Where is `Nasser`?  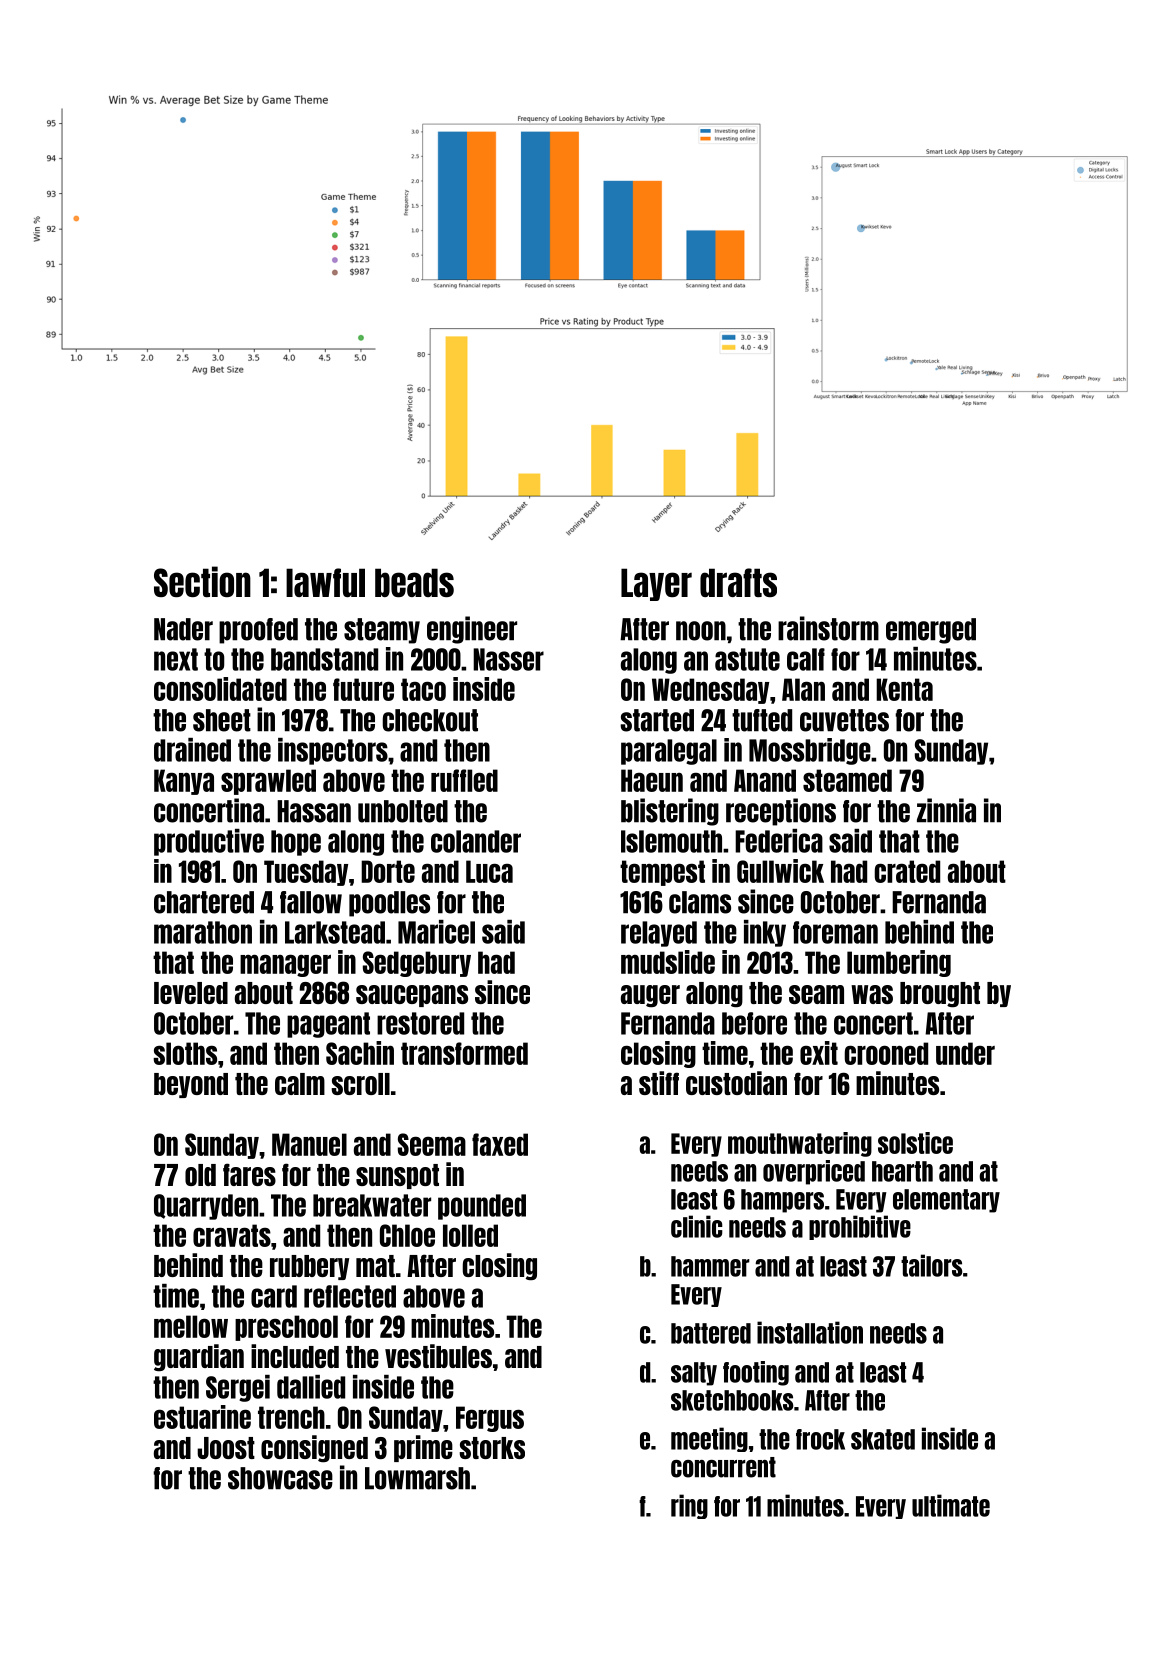
Nasser is located at coordinates (508, 659).
